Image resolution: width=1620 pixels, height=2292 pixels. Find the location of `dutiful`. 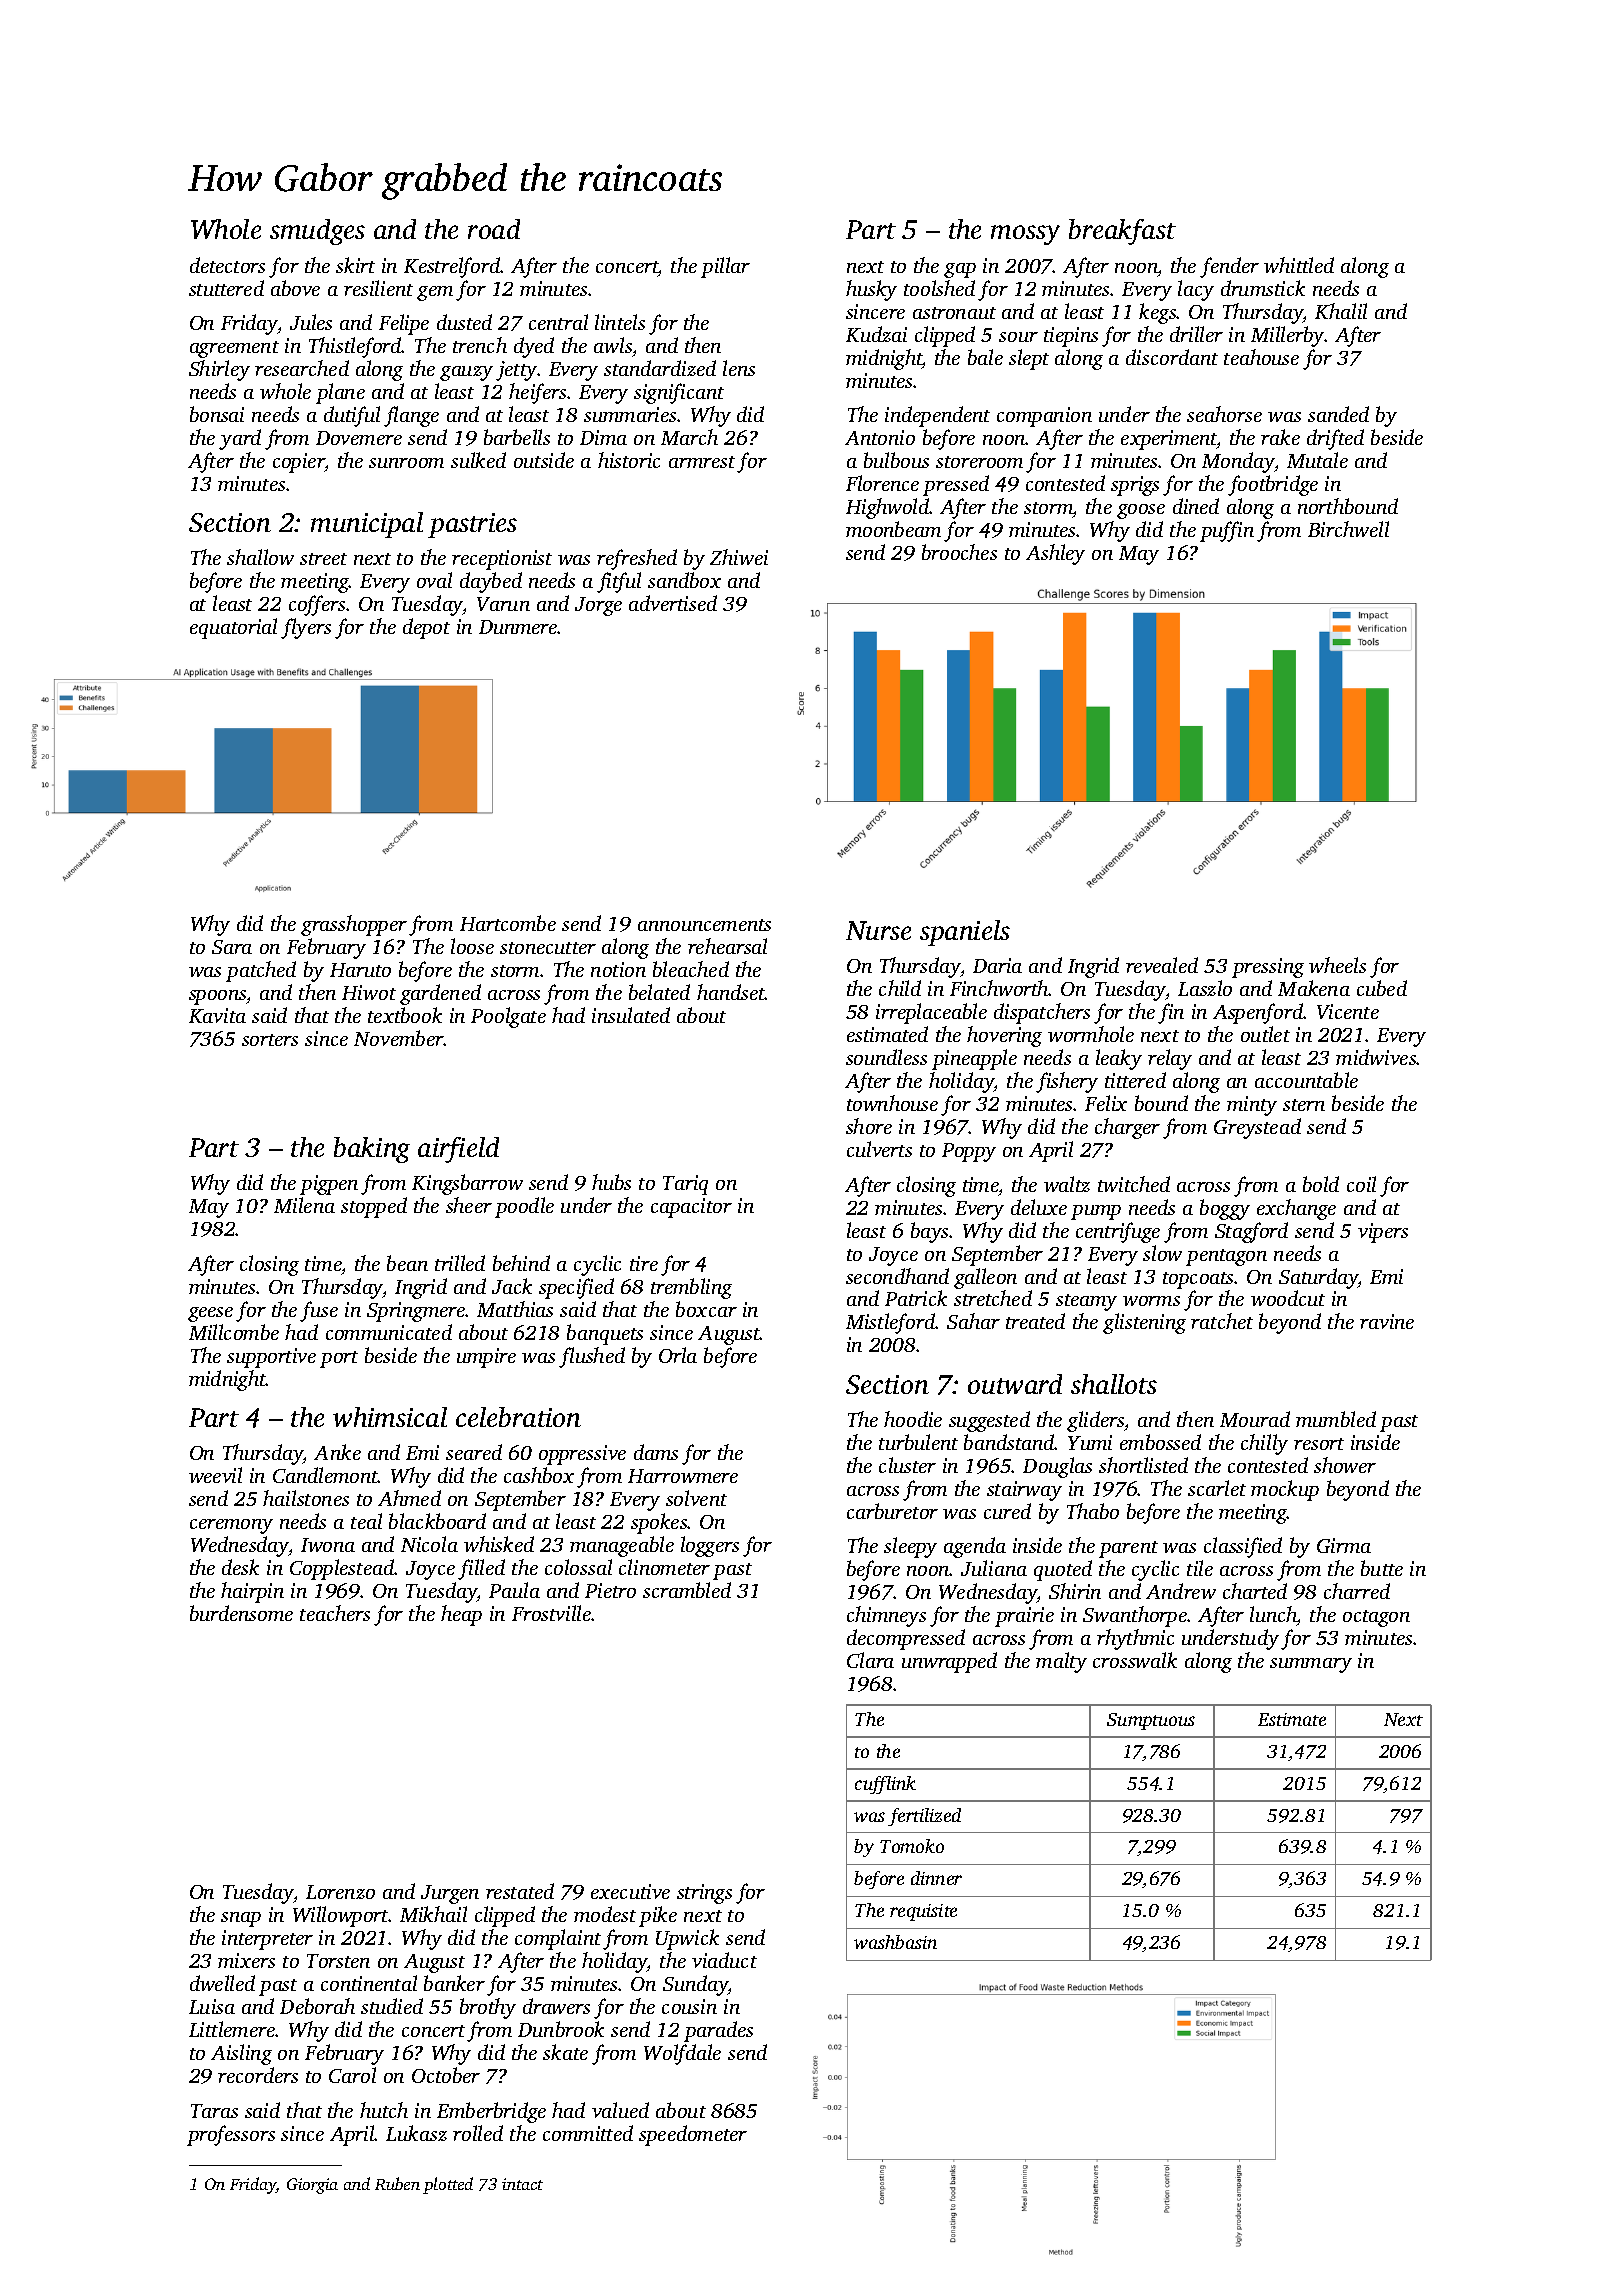

dutiful is located at coordinates (352, 416).
